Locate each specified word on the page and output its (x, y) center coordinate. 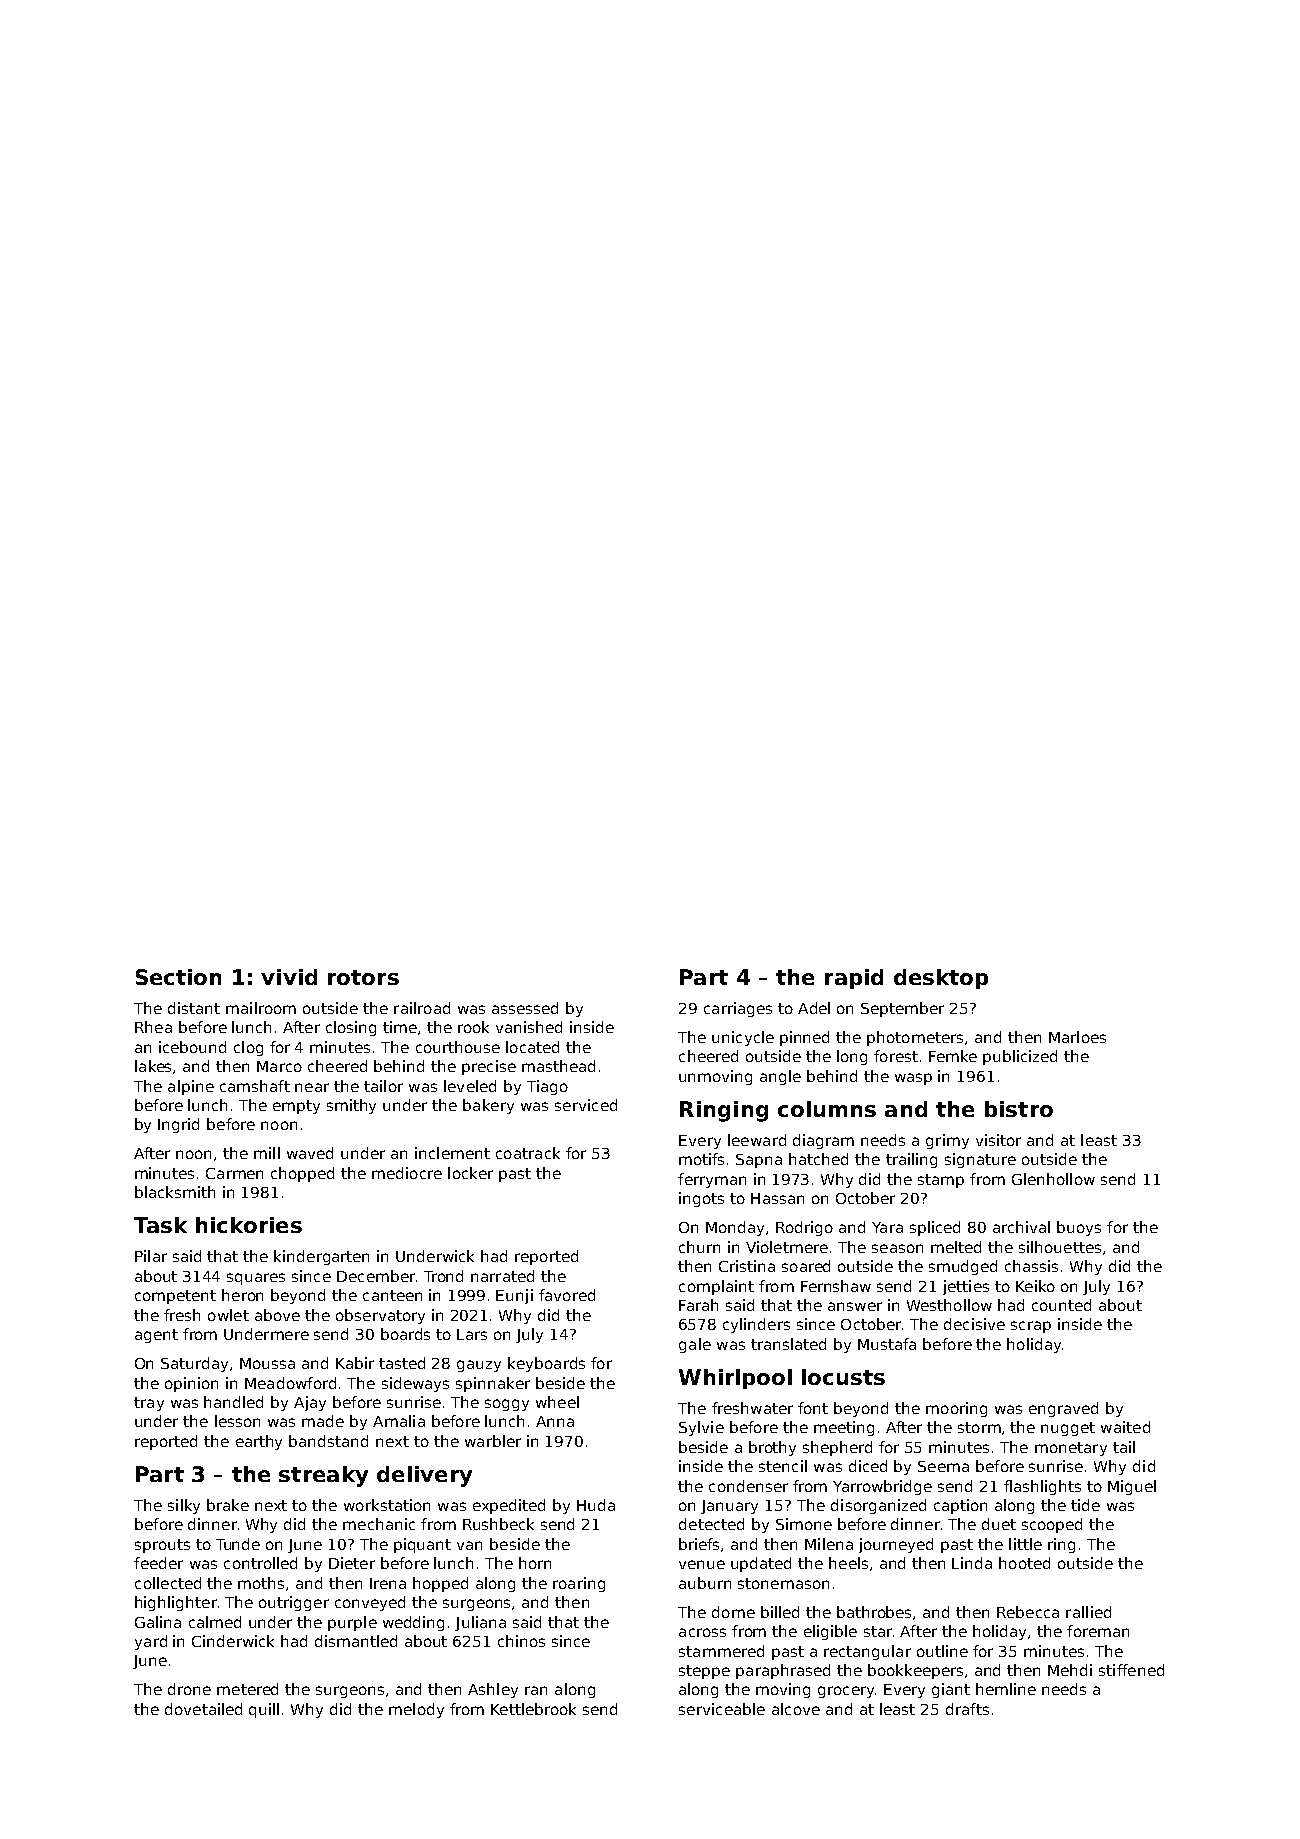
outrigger (294, 1603)
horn (535, 1563)
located (532, 1047)
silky (184, 1506)
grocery (846, 1692)
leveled (470, 1086)
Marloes (1077, 1037)
